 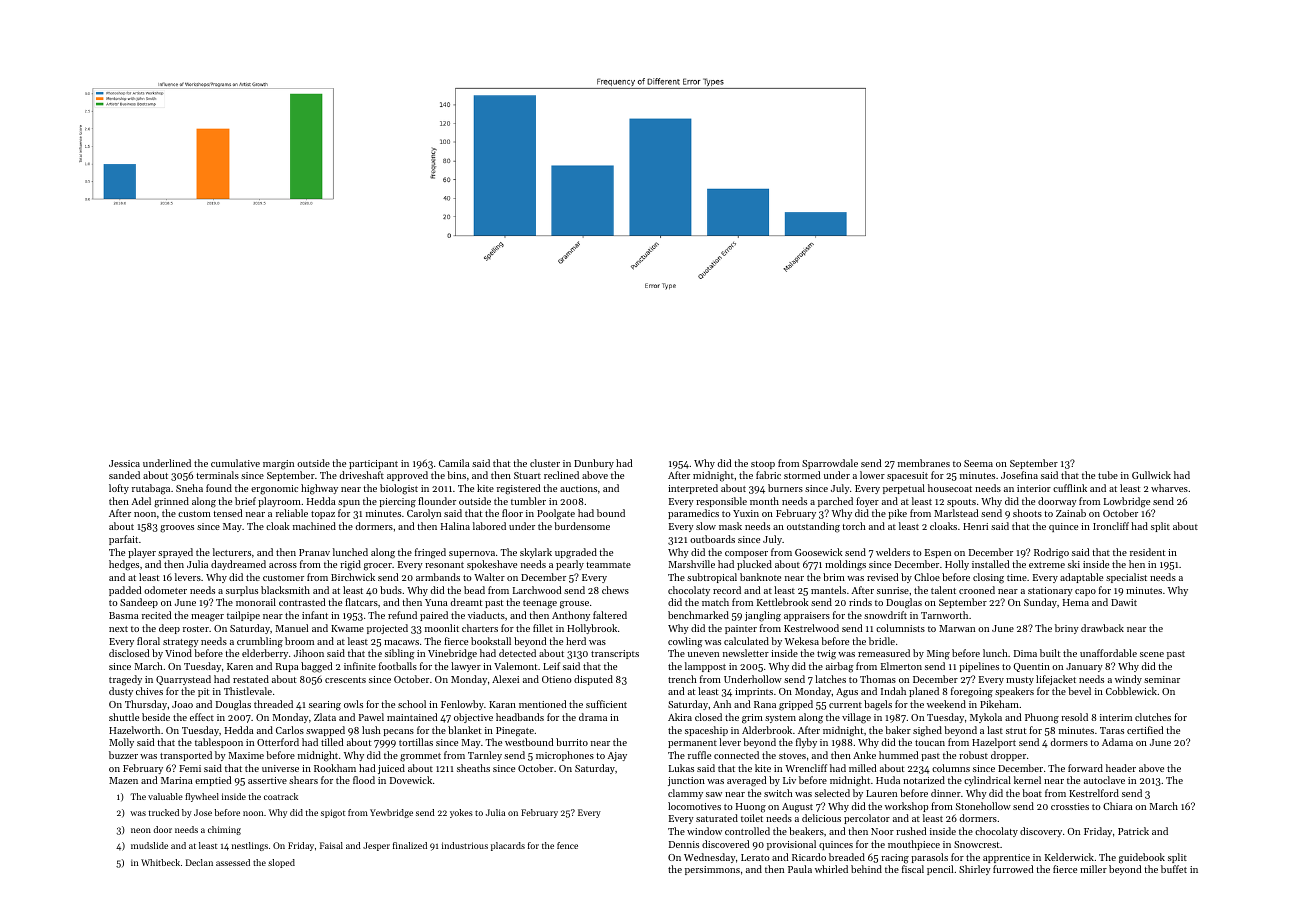 What do you see at coordinates (331, 845) in the screenshot?
I see `Faisal` at bounding box center [331, 845].
